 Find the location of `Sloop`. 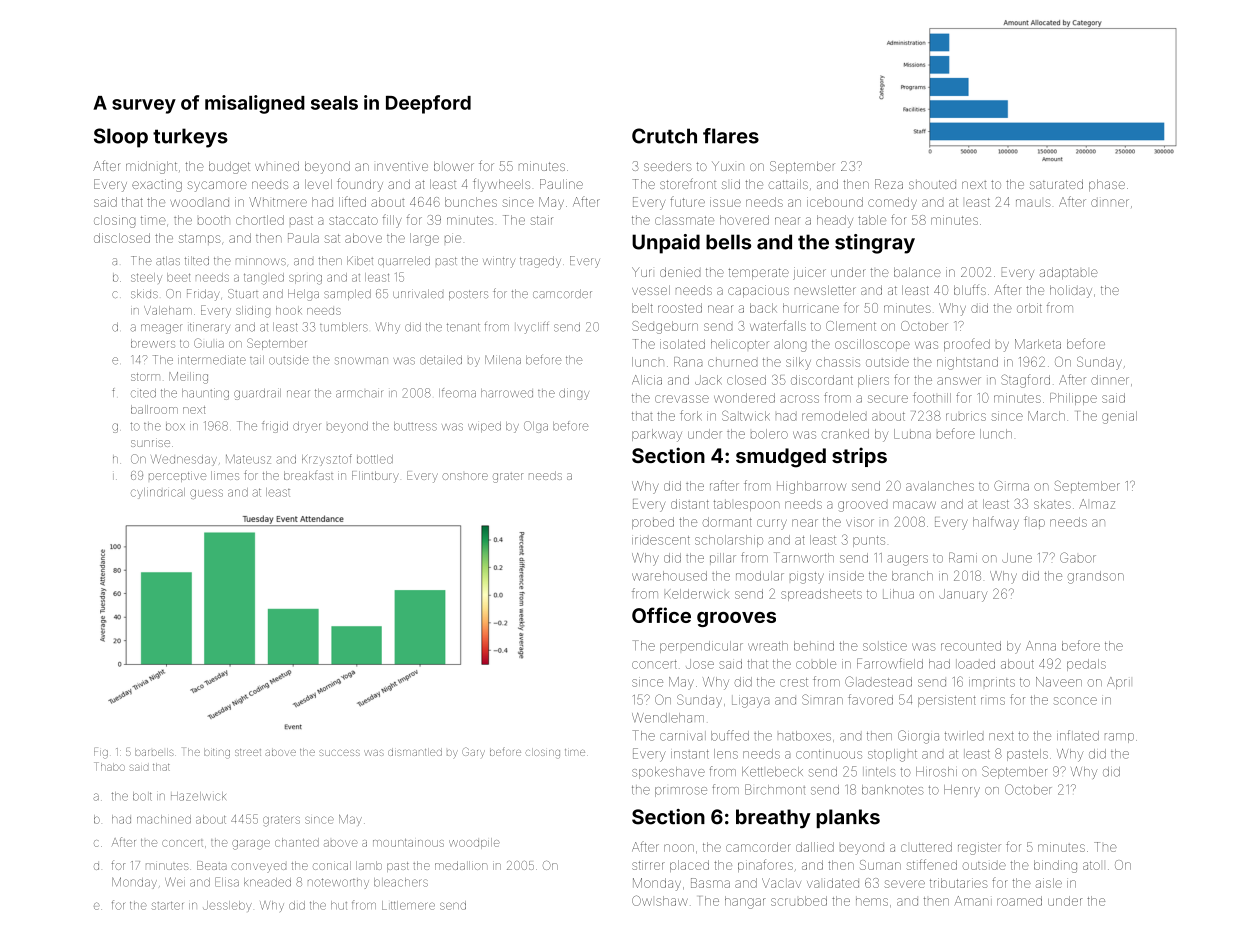

Sloop is located at coordinates (121, 138).
